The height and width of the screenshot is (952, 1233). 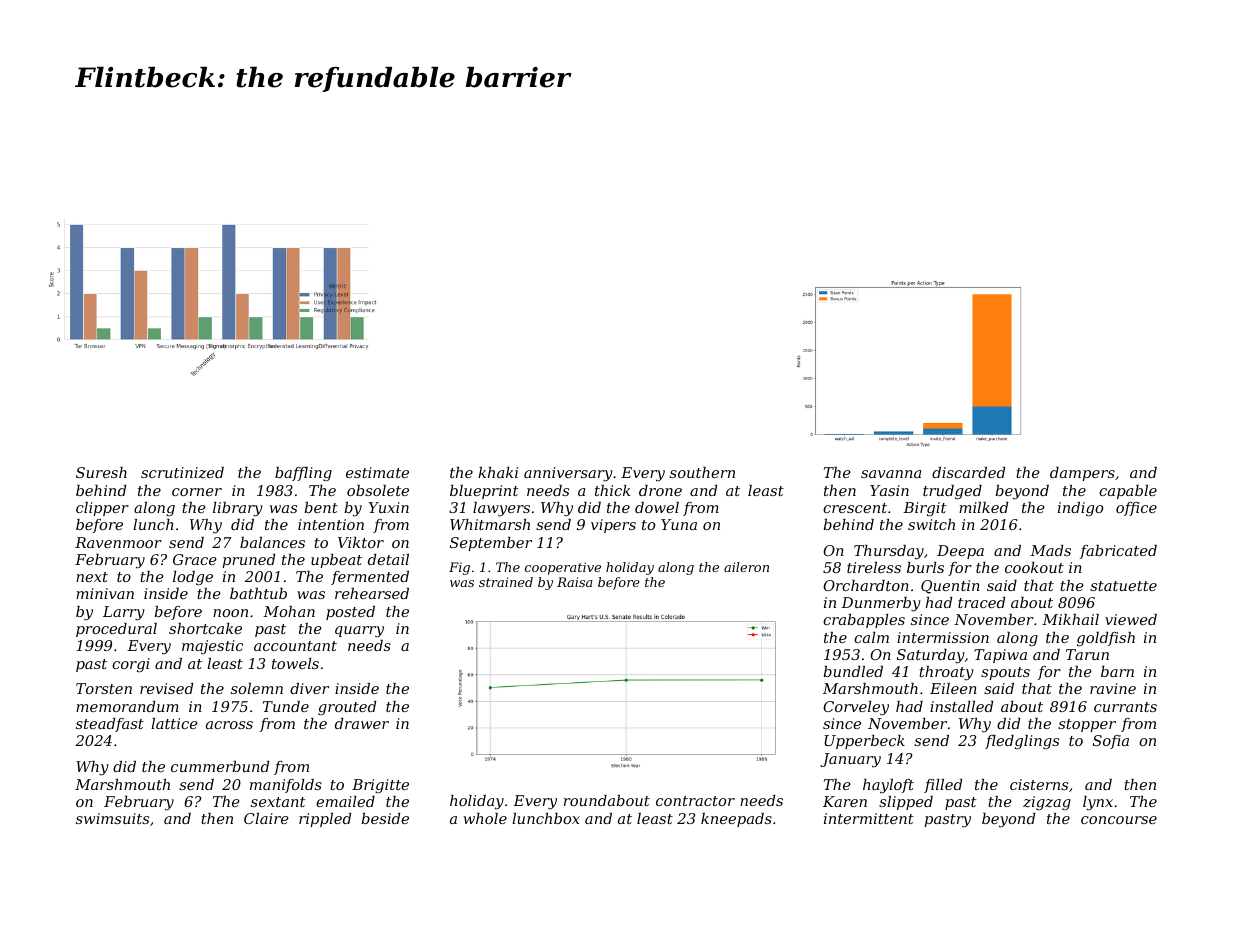 I want to click on cooperative, so click(x=563, y=568).
